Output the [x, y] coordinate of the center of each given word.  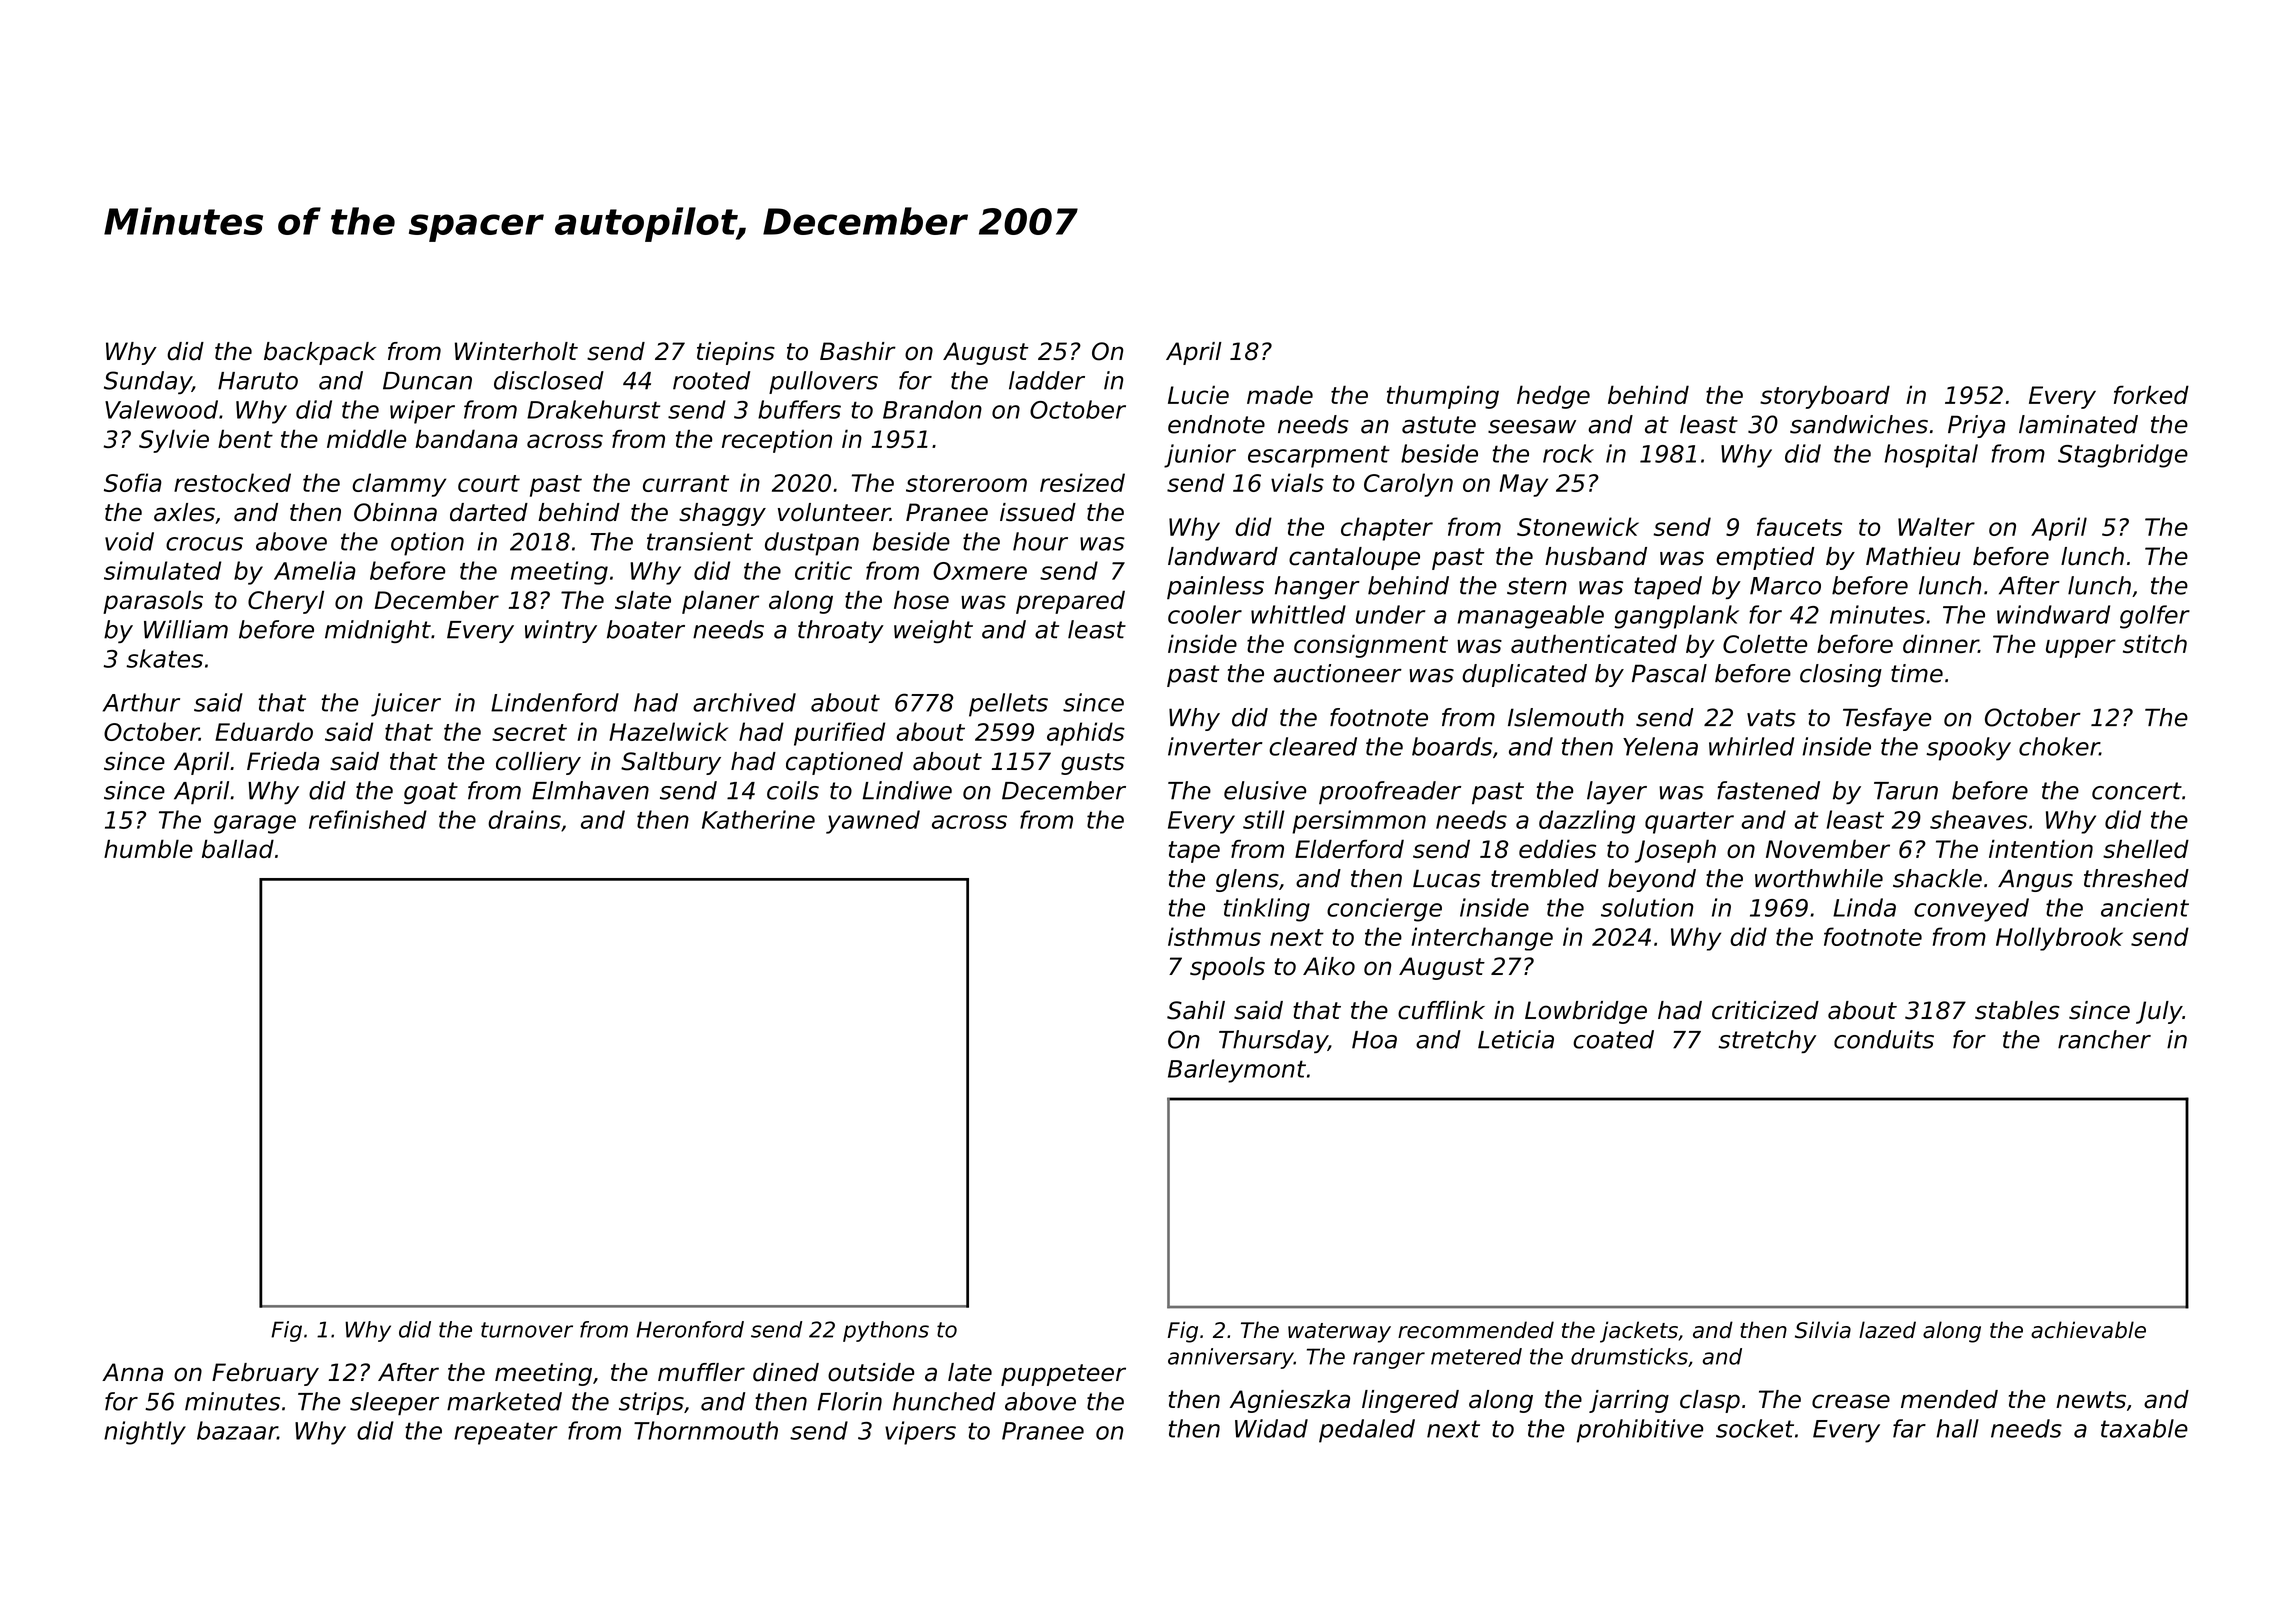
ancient [2145, 907]
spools [1227, 968]
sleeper [394, 1404]
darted [489, 512]
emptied [1765, 558]
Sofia [133, 482]
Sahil [1196, 1010]
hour [1040, 541]
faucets [1799, 526]
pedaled [1367, 1431]
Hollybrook [2059, 939]
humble [148, 848]
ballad [238, 848]
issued [1038, 512]
